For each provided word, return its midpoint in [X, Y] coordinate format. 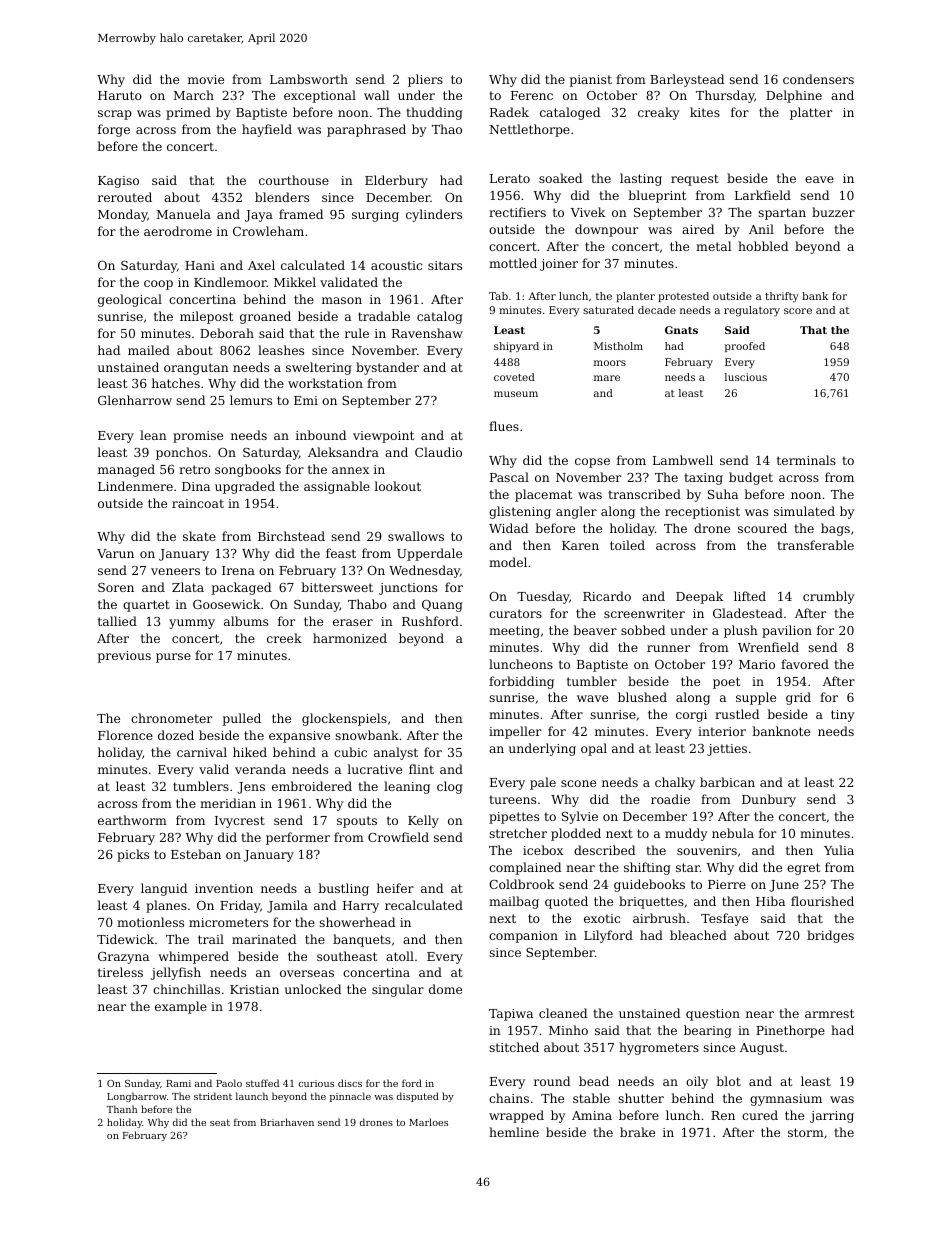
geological [130, 300]
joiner [559, 265]
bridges [830, 936]
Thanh [122, 1109]
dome [445, 989]
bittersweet [337, 587]
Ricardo [607, 596]
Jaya [259, 216]
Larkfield [763, 195]
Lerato [510, 178]
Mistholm [618, 346]
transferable [815, 545]
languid [164, 889]
